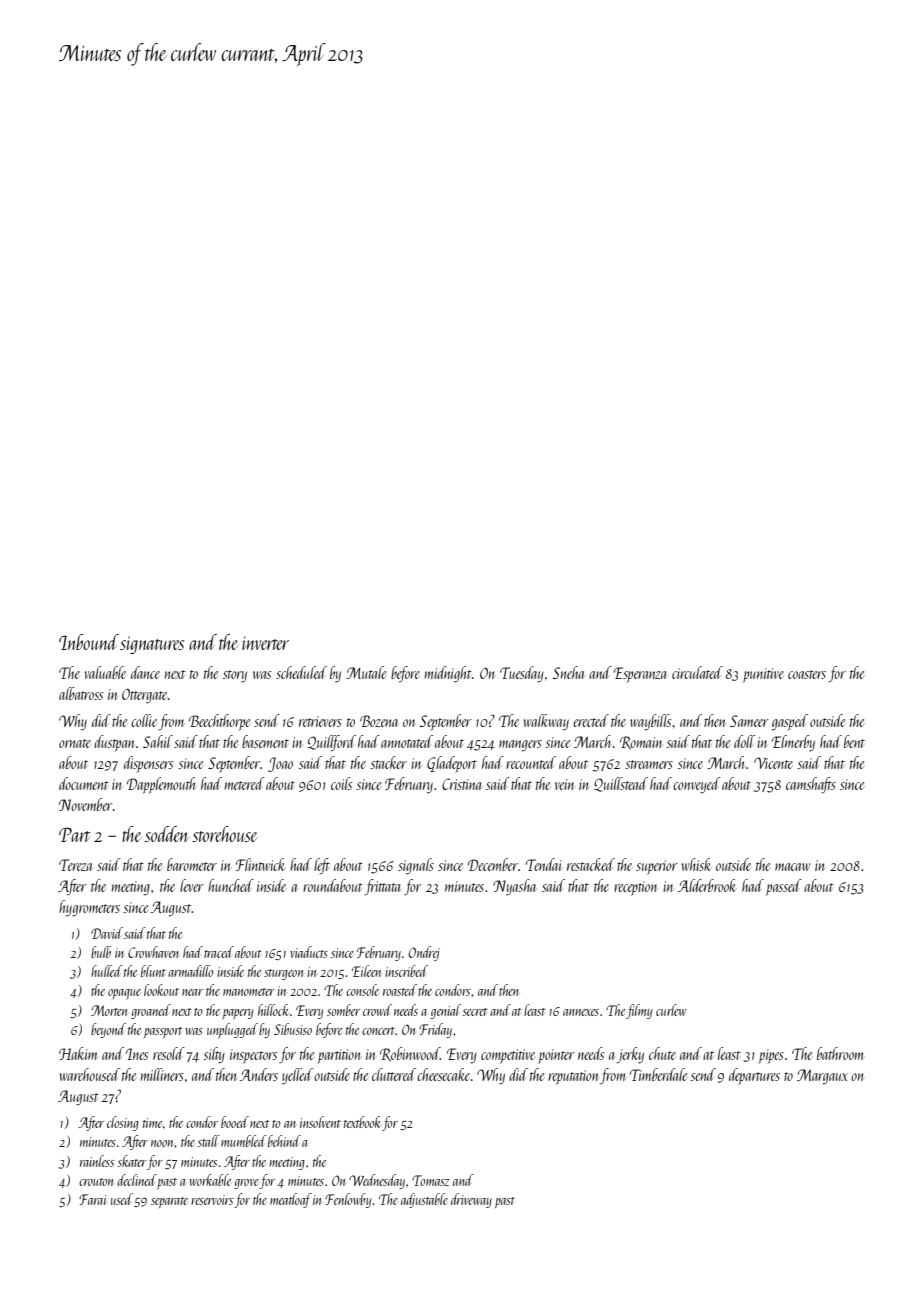 This document has height=1308, width=924. I want to click on secret, so click(474, 1012).
